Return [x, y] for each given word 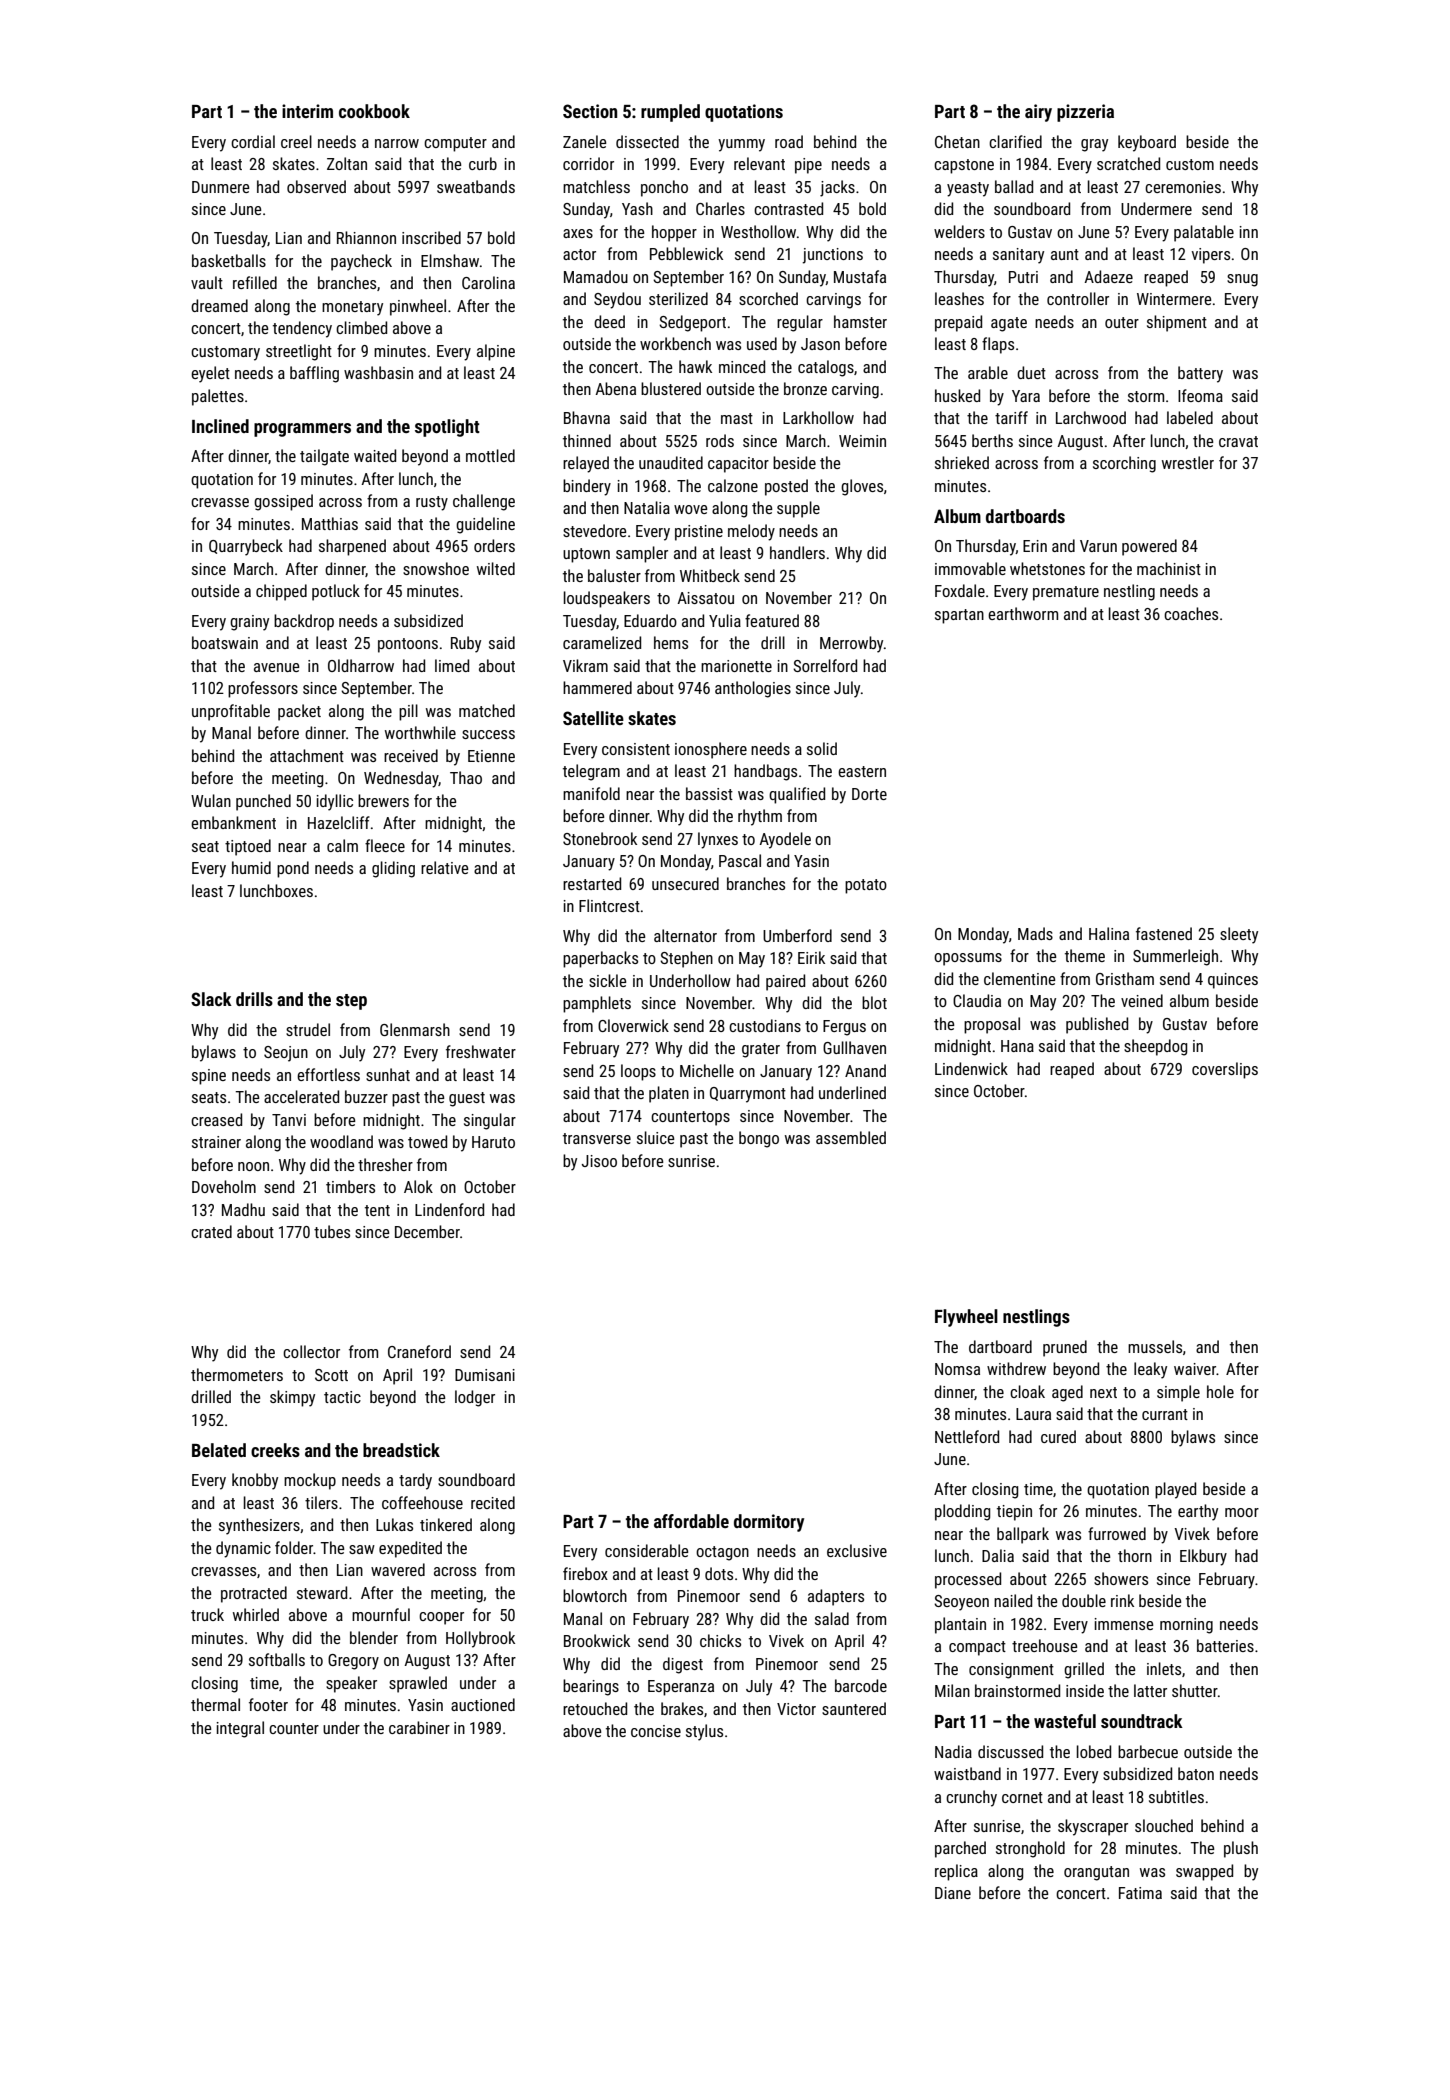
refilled [255, 282]
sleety [1239, 935]
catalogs [826, 368]
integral [240, 1729]
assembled [851, 1137]
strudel [308, 1029]
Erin [1035, 546]
